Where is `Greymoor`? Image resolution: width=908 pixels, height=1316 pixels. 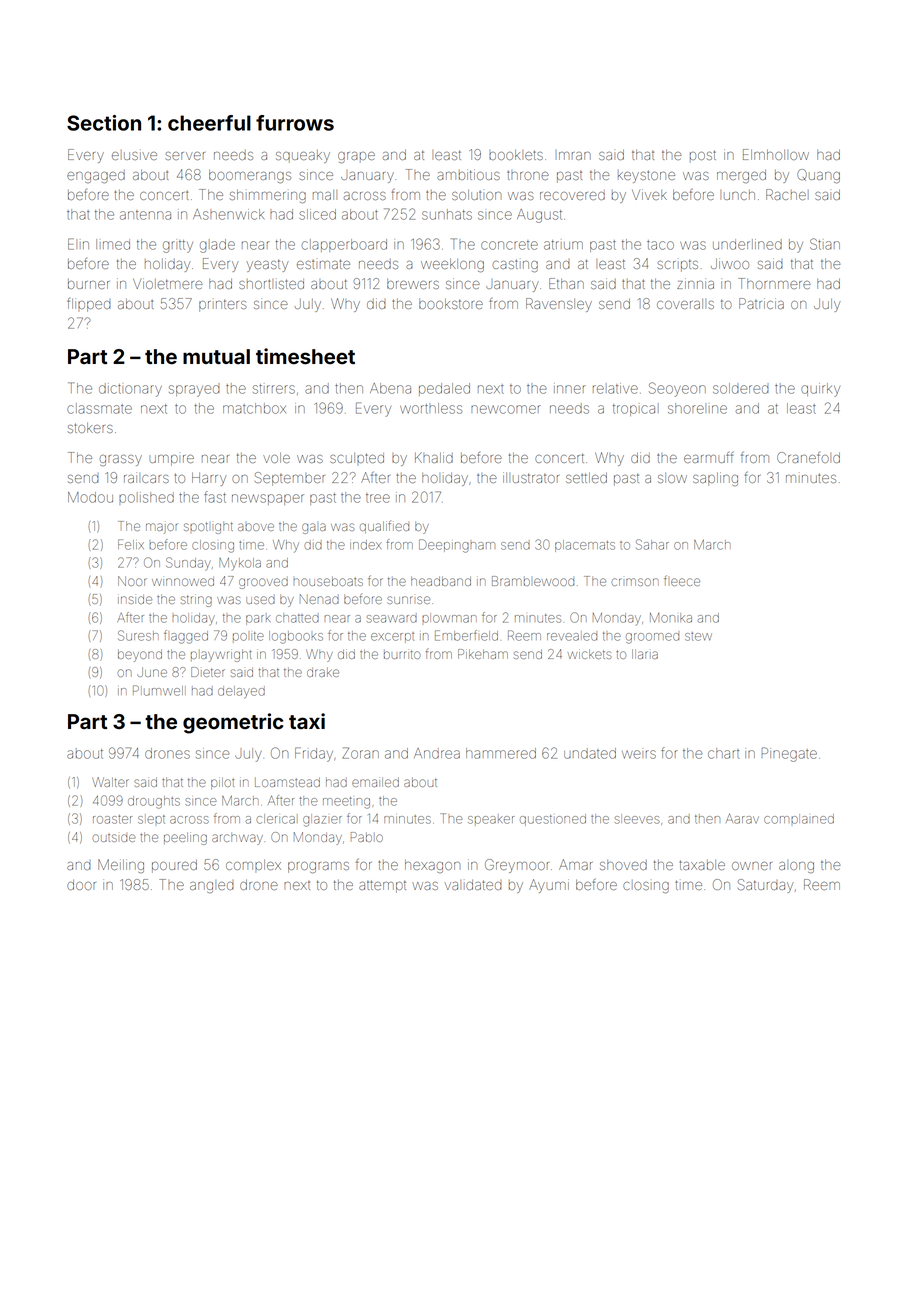
Greymoor is located at coordinates (517, 866).
